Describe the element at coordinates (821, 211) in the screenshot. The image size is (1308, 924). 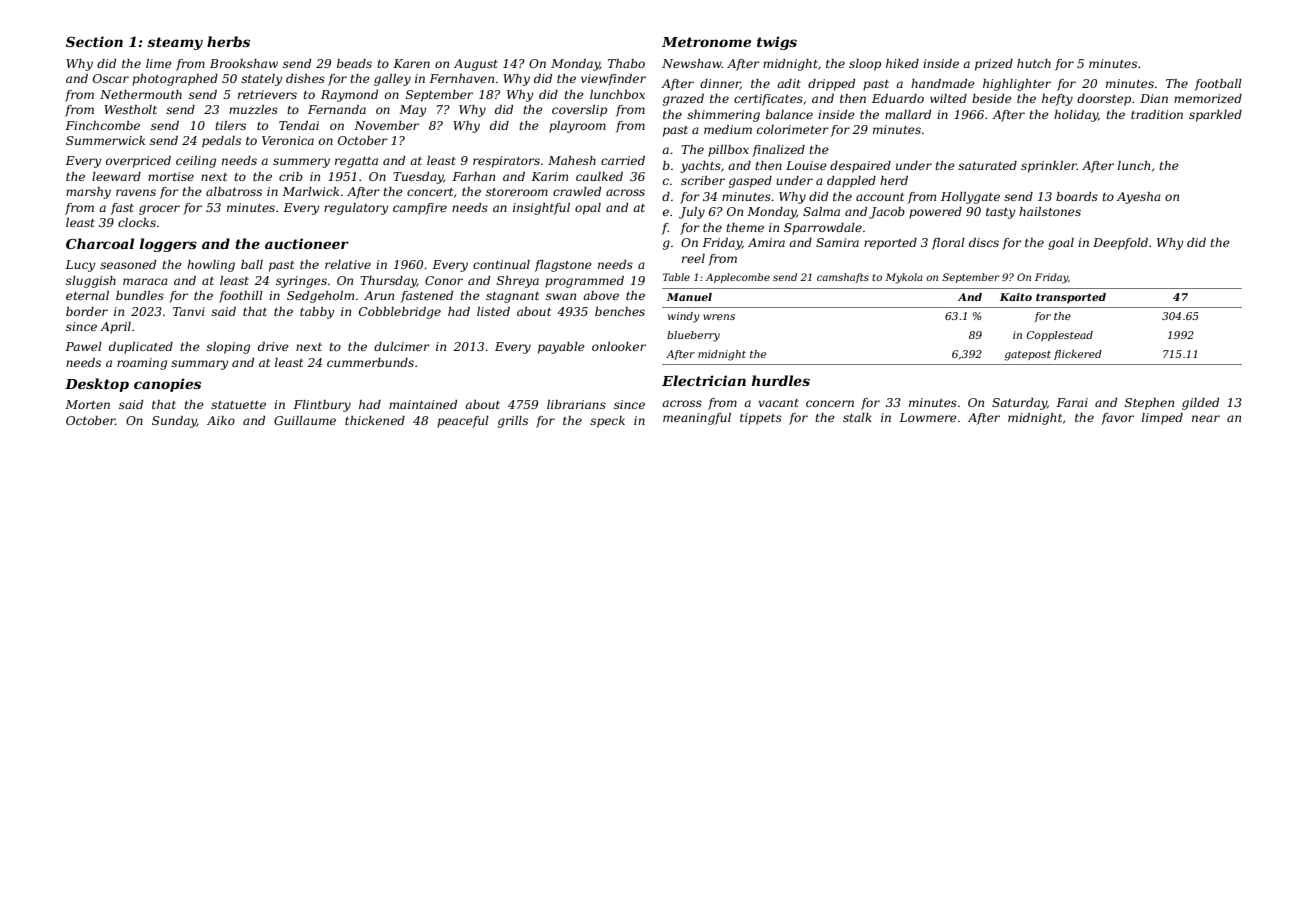
I see `Salma` at that location.
